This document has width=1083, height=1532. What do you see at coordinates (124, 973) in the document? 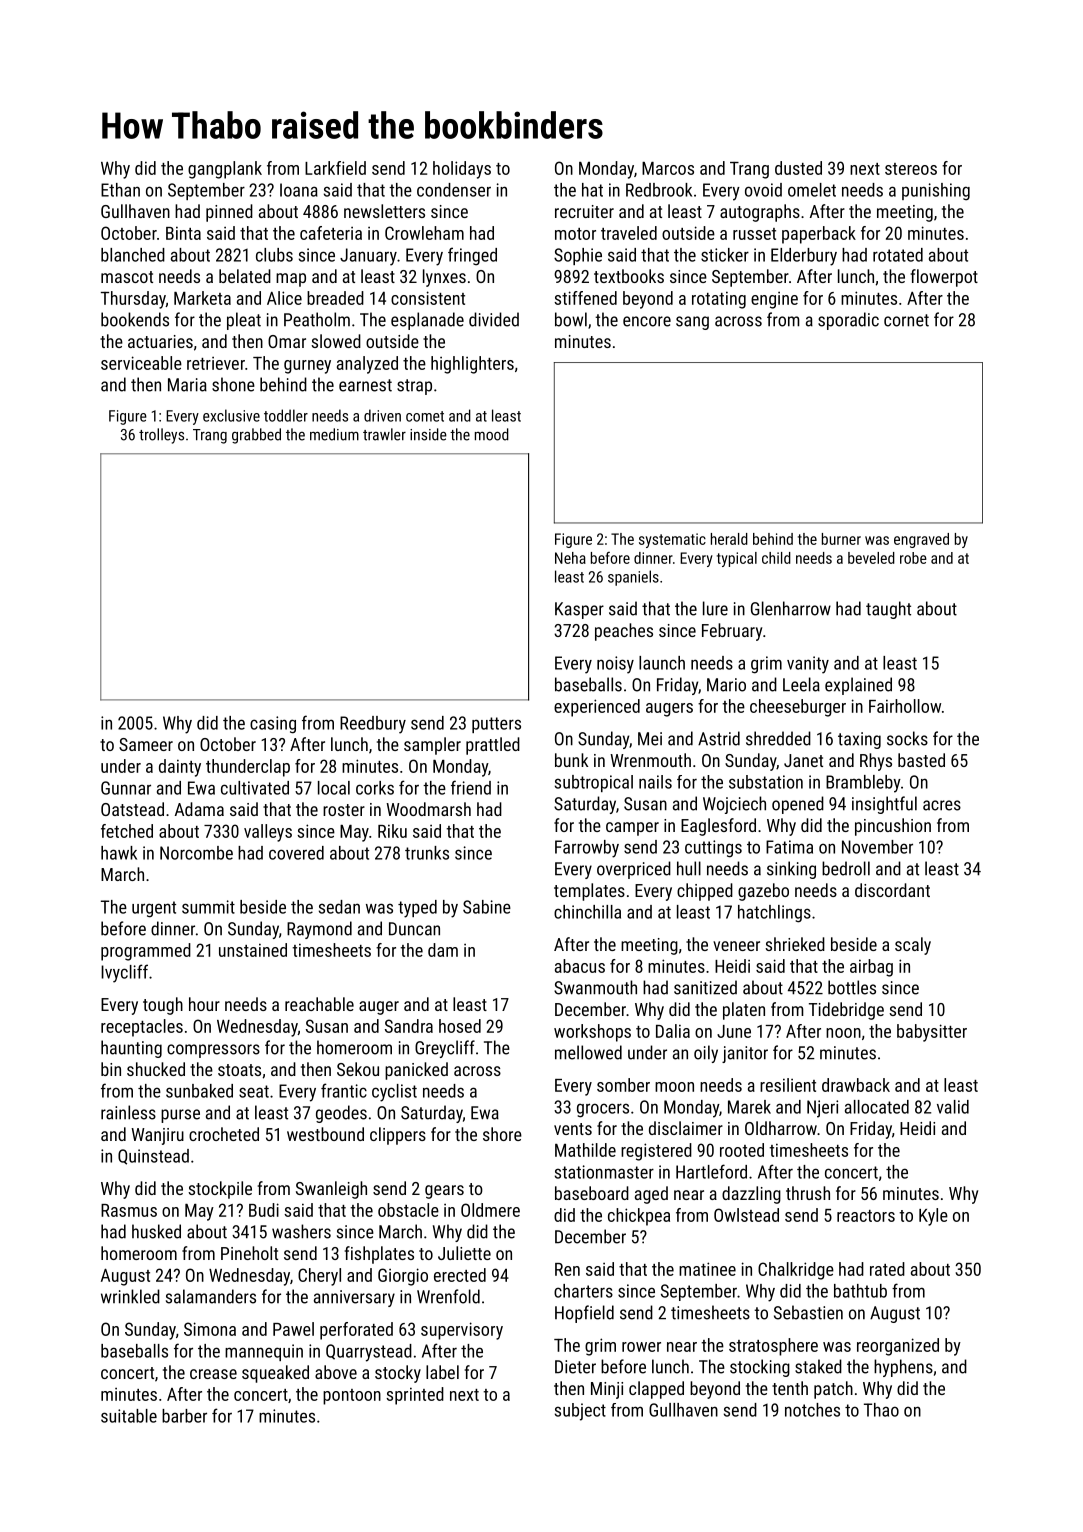
I see `Ivycliff` at bounding box center [124, 973].
